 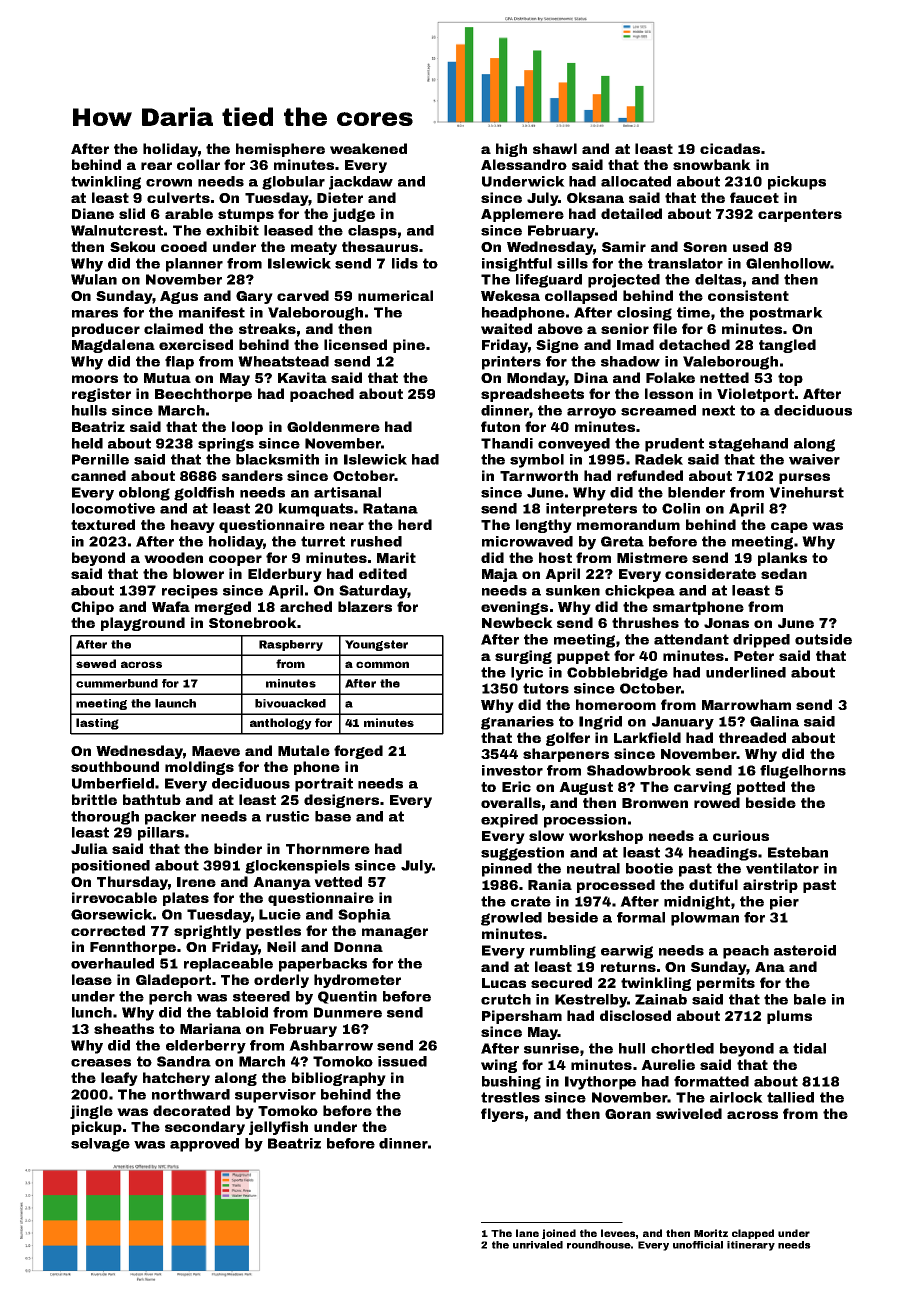 What do you see at coordinates (555, 148) in the screenshot?
I see `shawl` at bounding box center [555, 148].
